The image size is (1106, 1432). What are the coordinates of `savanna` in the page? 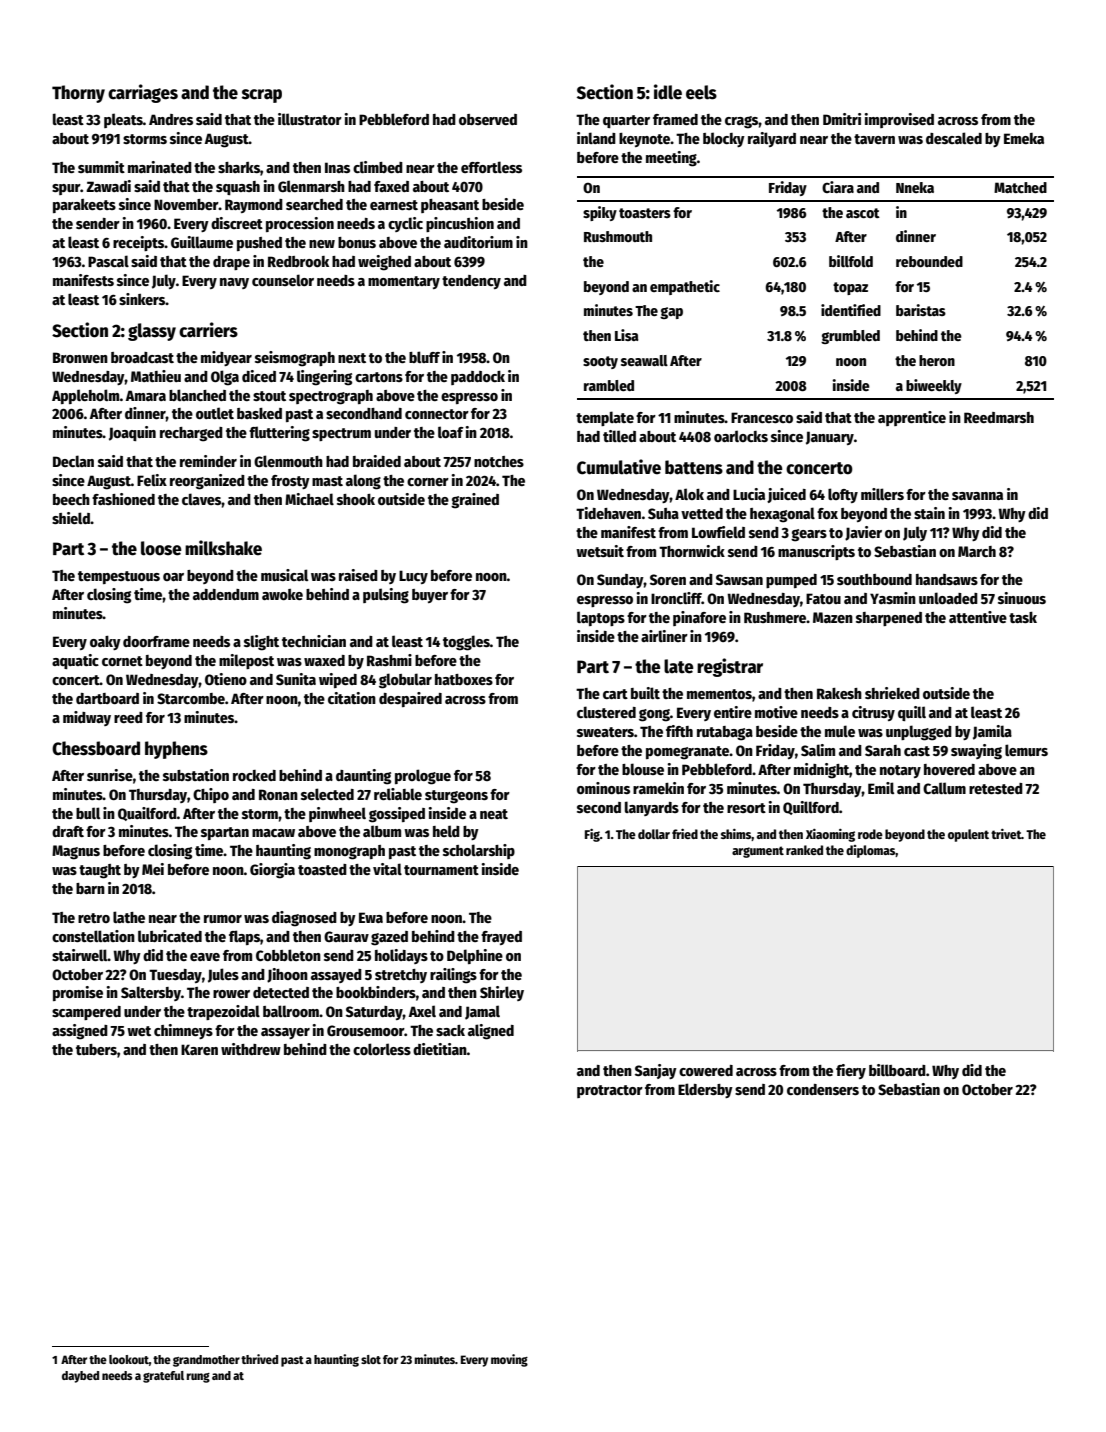 It's located at (977, 496).
